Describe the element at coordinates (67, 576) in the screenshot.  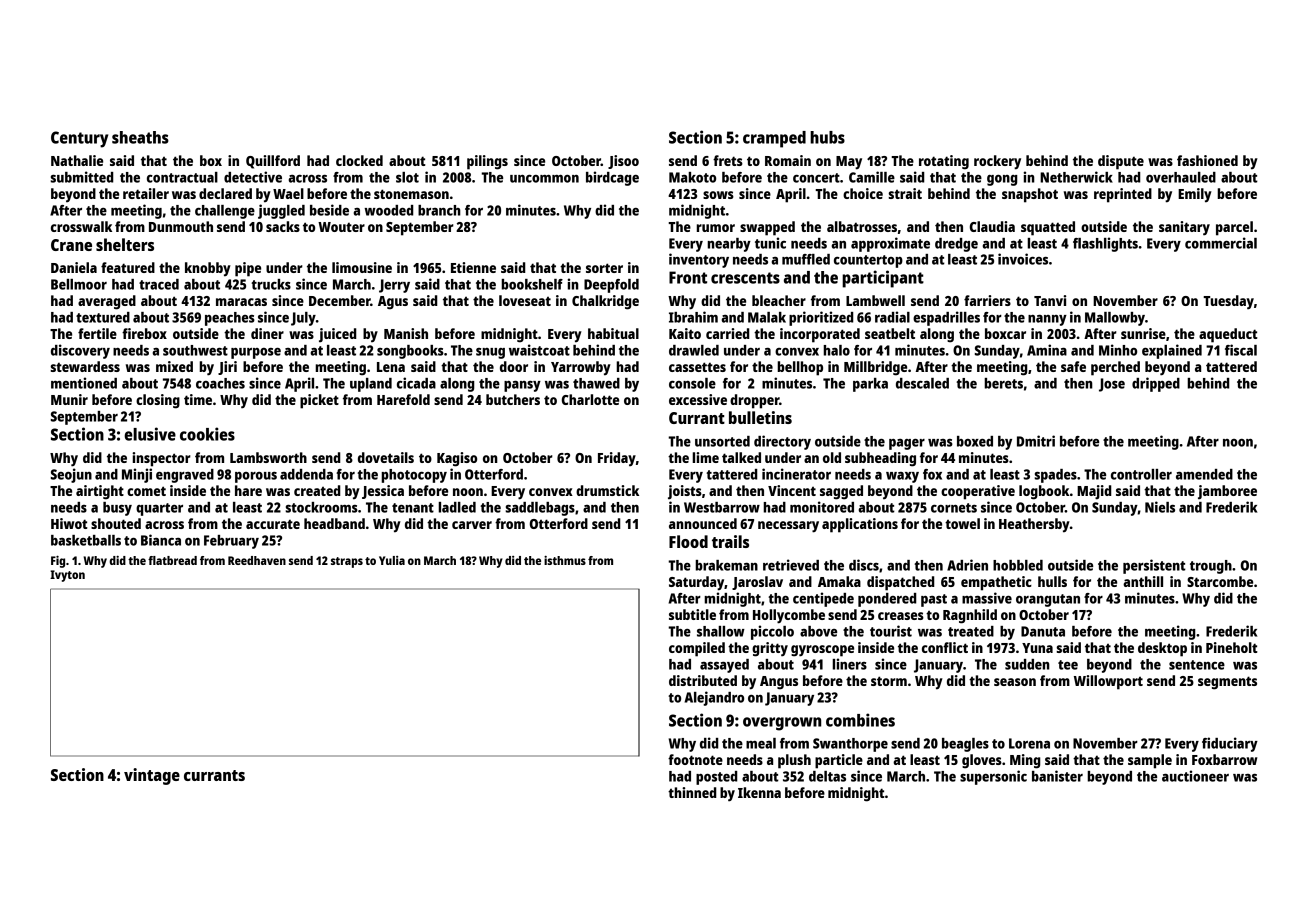
I see `Ivyton` at that location.
